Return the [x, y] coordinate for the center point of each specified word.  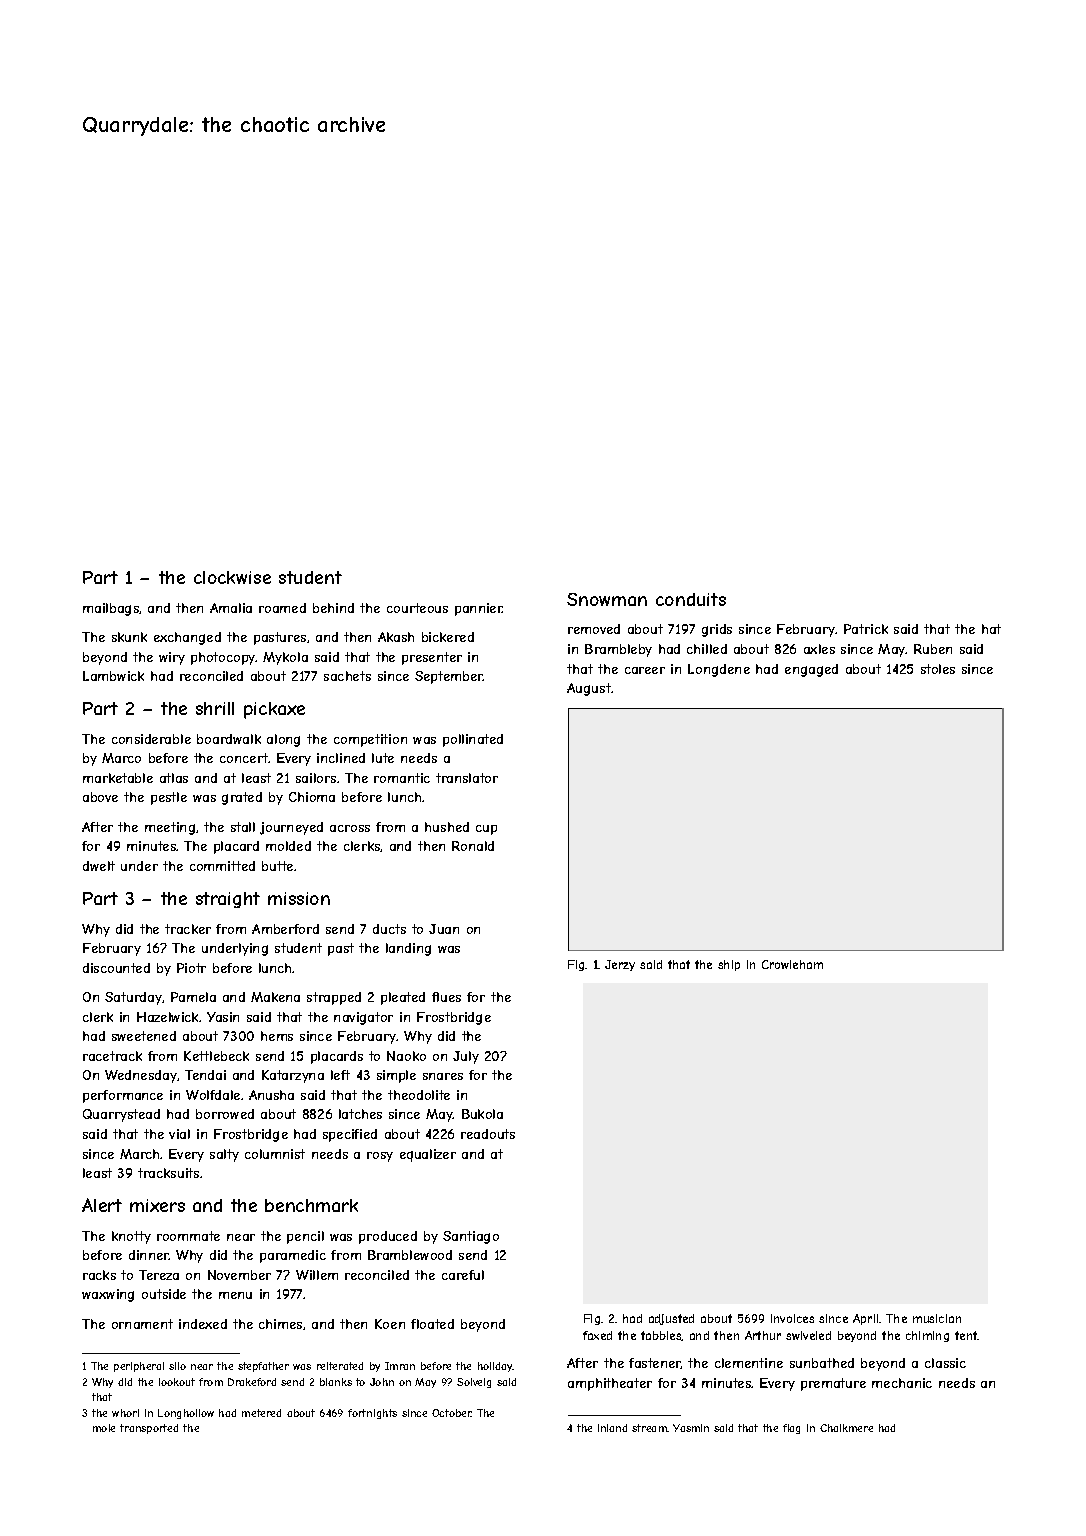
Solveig [474, 1383]
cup [486, 830]
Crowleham [792, 964]
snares [443, 1076]
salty [224, 1155]
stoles [938, 669]
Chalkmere [846, 1428]
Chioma [312, 797]
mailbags [111, 609]
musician [937, 1318]
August [589, 689]
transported [149, 1429]
